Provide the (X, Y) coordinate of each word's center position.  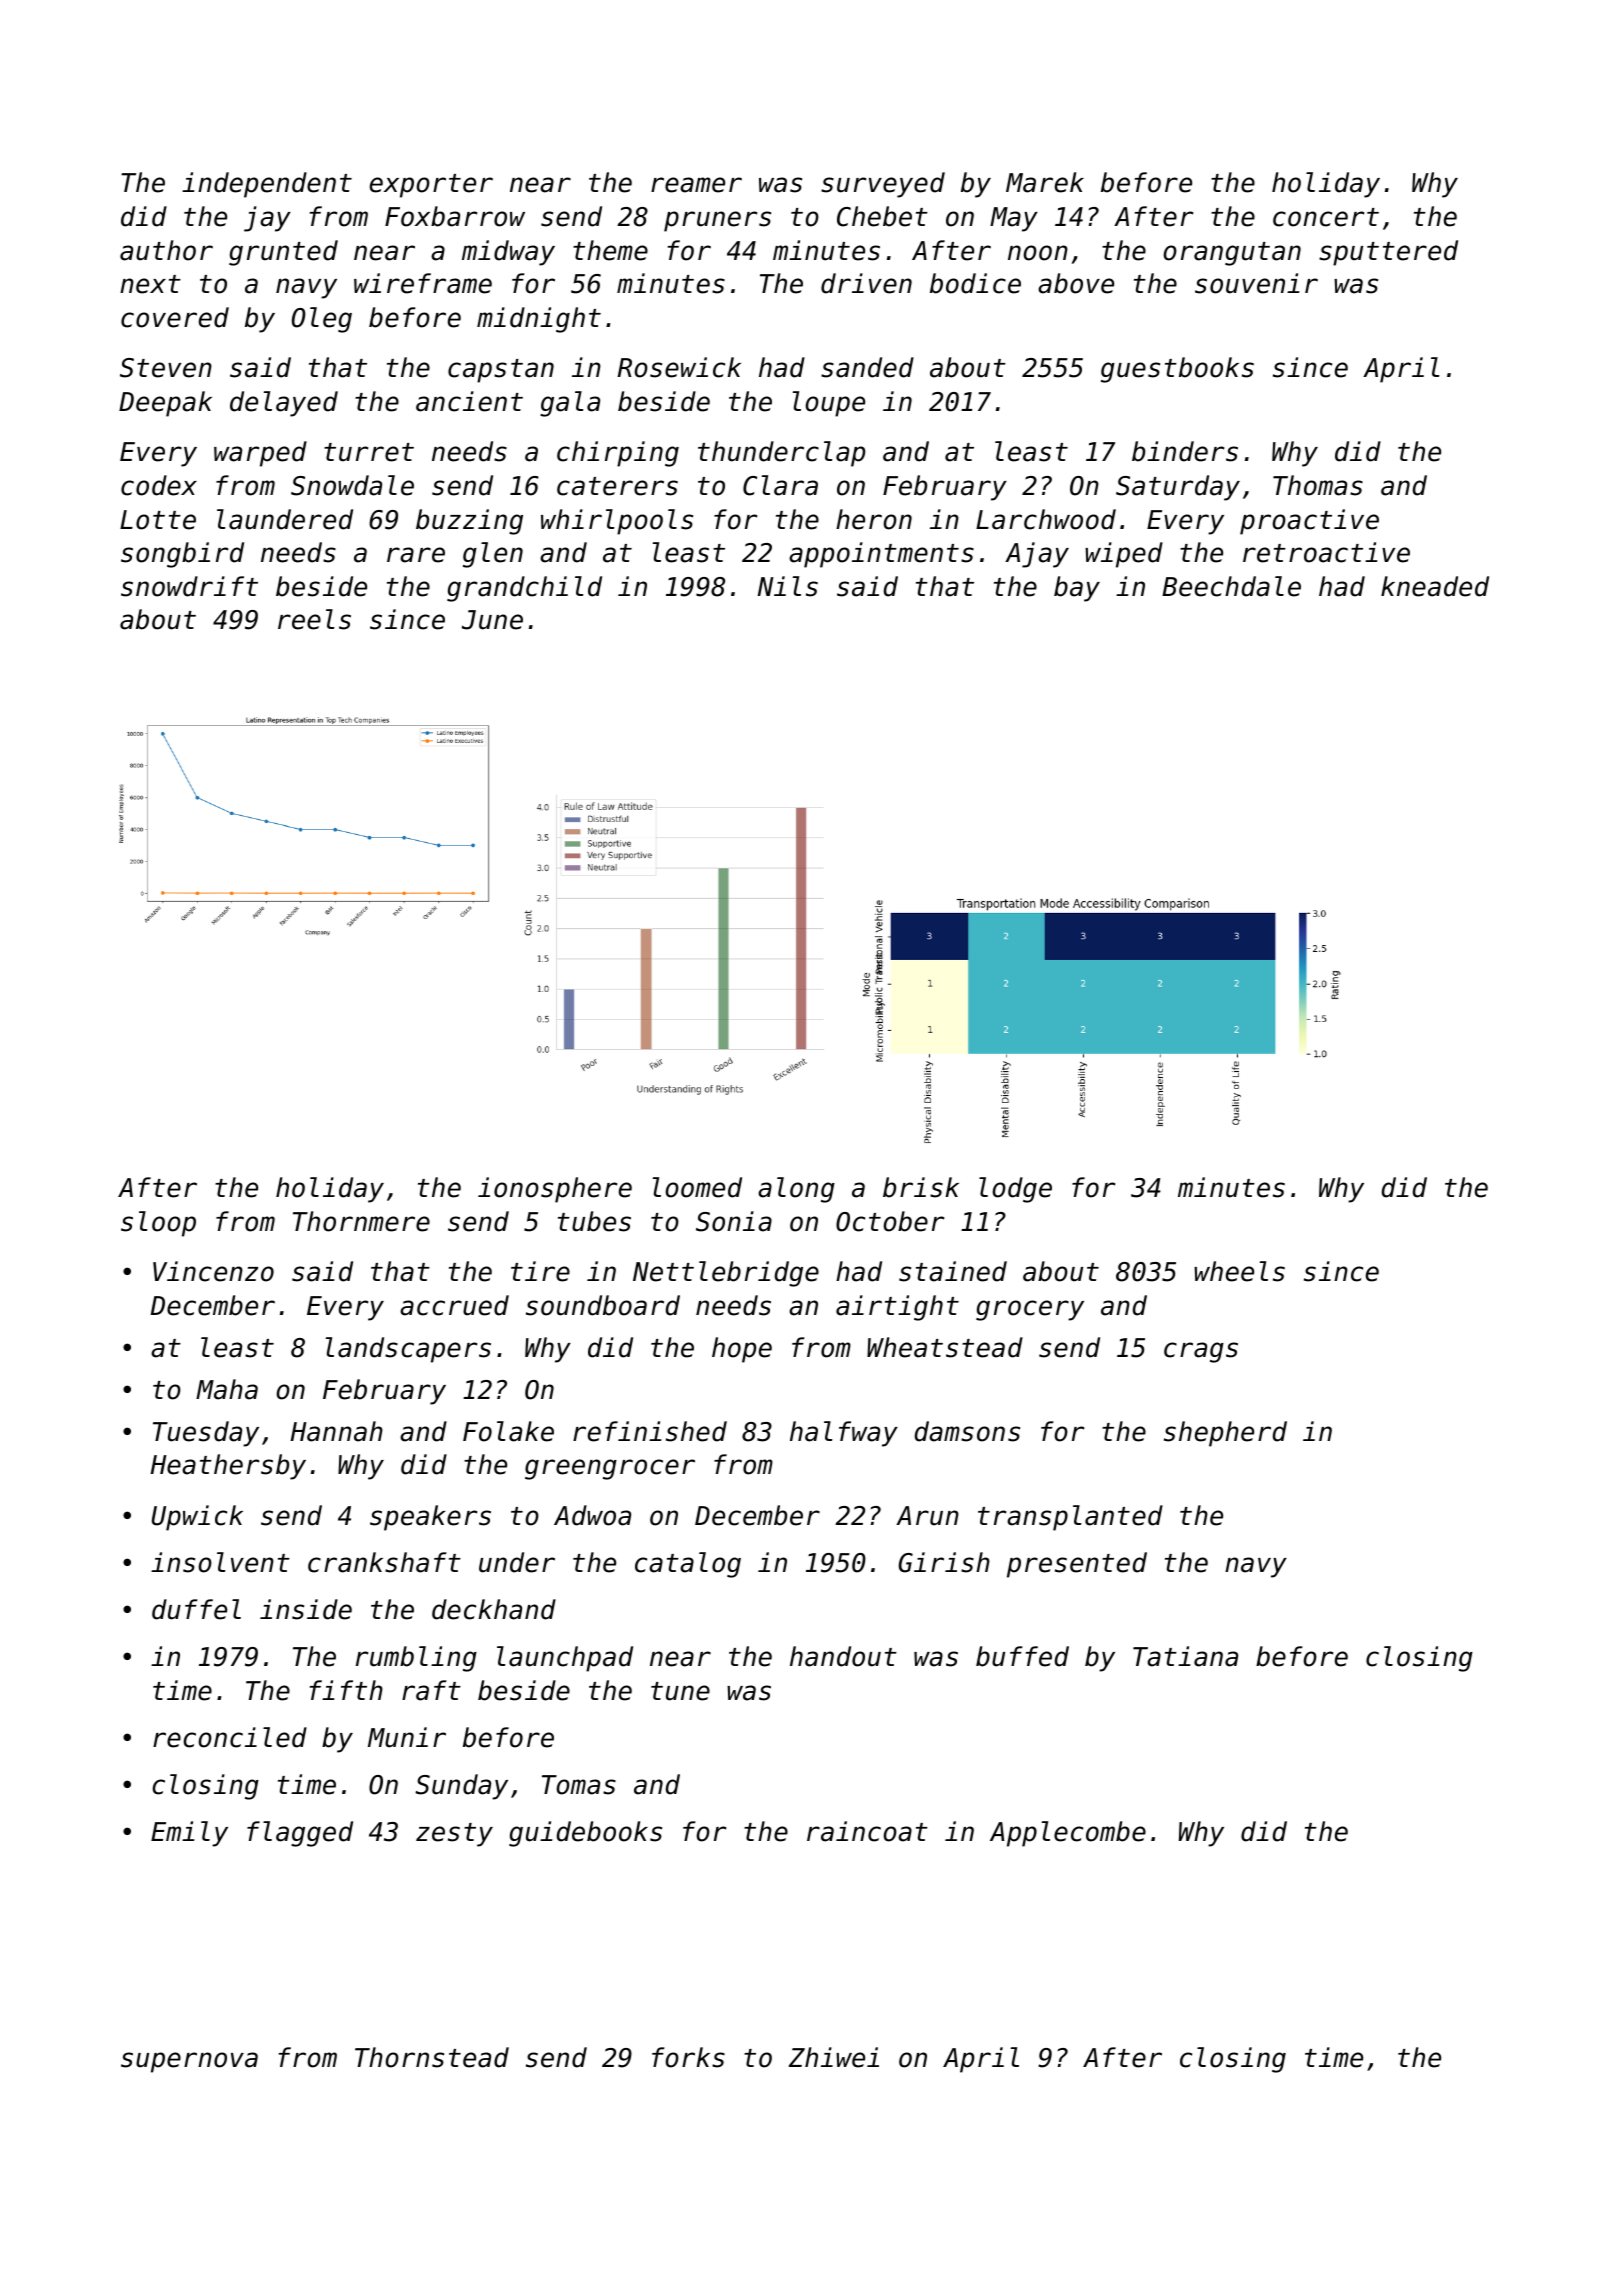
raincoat (867, 1831)
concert (1326, 217)
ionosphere (555, 1190)
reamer (696, 185)
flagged (300, 1834)
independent (267, 185)
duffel (196, 1609)
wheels (1239, 1271)
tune (680, 1691)
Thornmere (361, 1221)
